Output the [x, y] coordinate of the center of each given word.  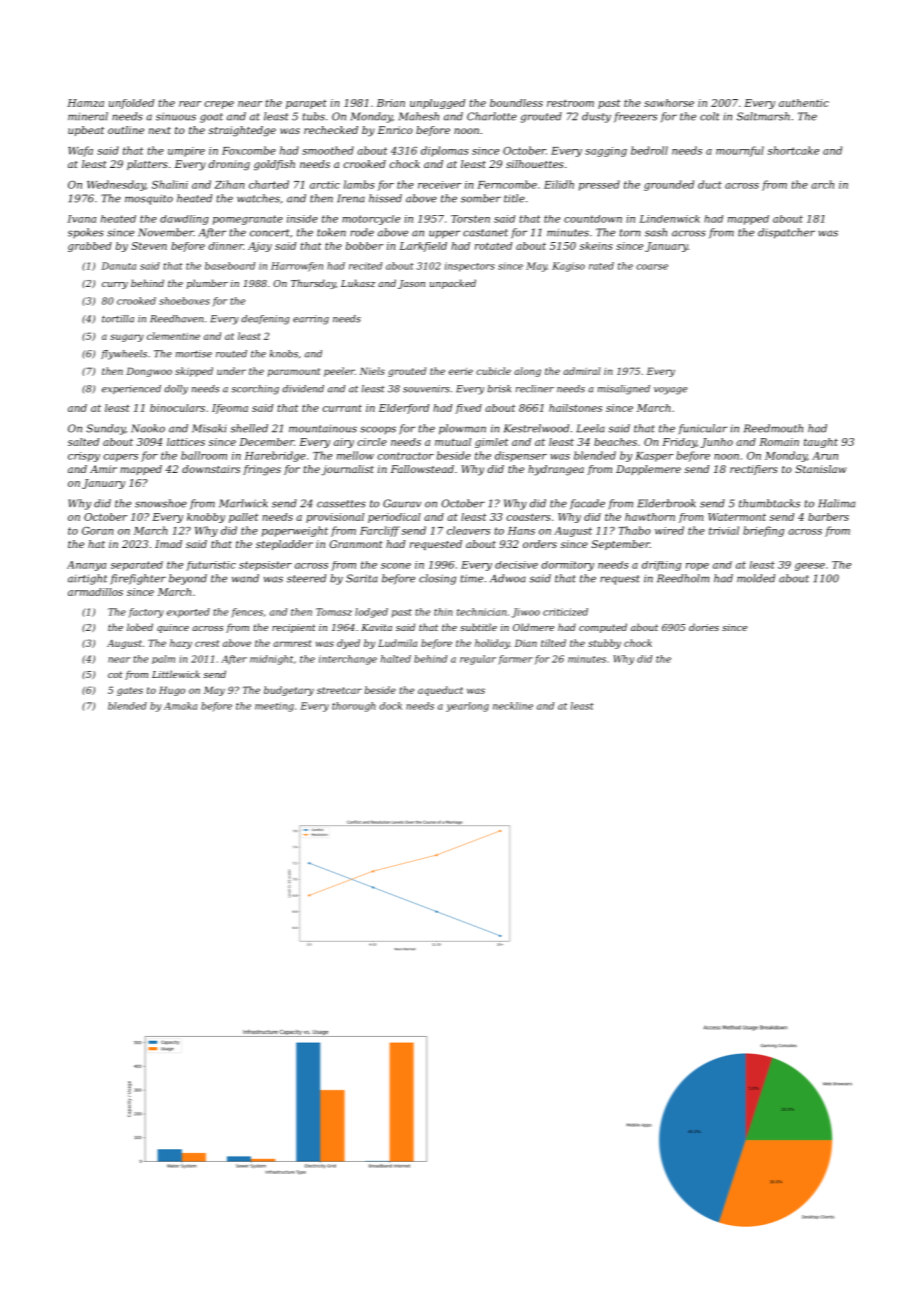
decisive [516, 565]
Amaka [180, 706]
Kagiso [568, 267]
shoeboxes [184, 301]
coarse [652, 267]
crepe [219, 105]
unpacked [453, 284]
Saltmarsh [763, 116]
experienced [131, 389]
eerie [461, 371]
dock [390, 706]
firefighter [138, 579]
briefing [763, 531]
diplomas [445, 151]
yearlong [467, 707]
